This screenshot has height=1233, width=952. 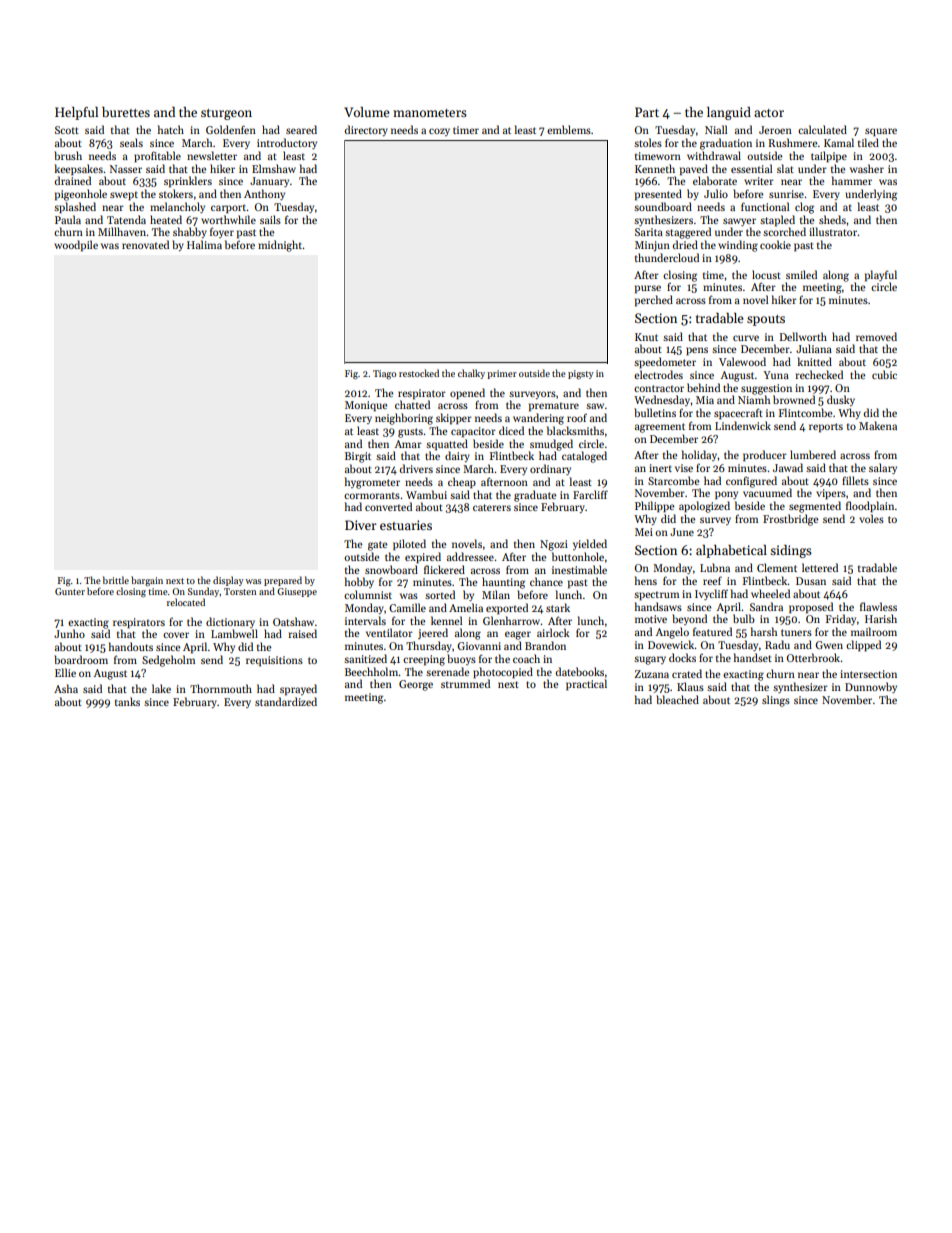 What do you see at coordinates (677, 699) in the screenshot?
I see `bleached` at bounding box center [677, 699].
